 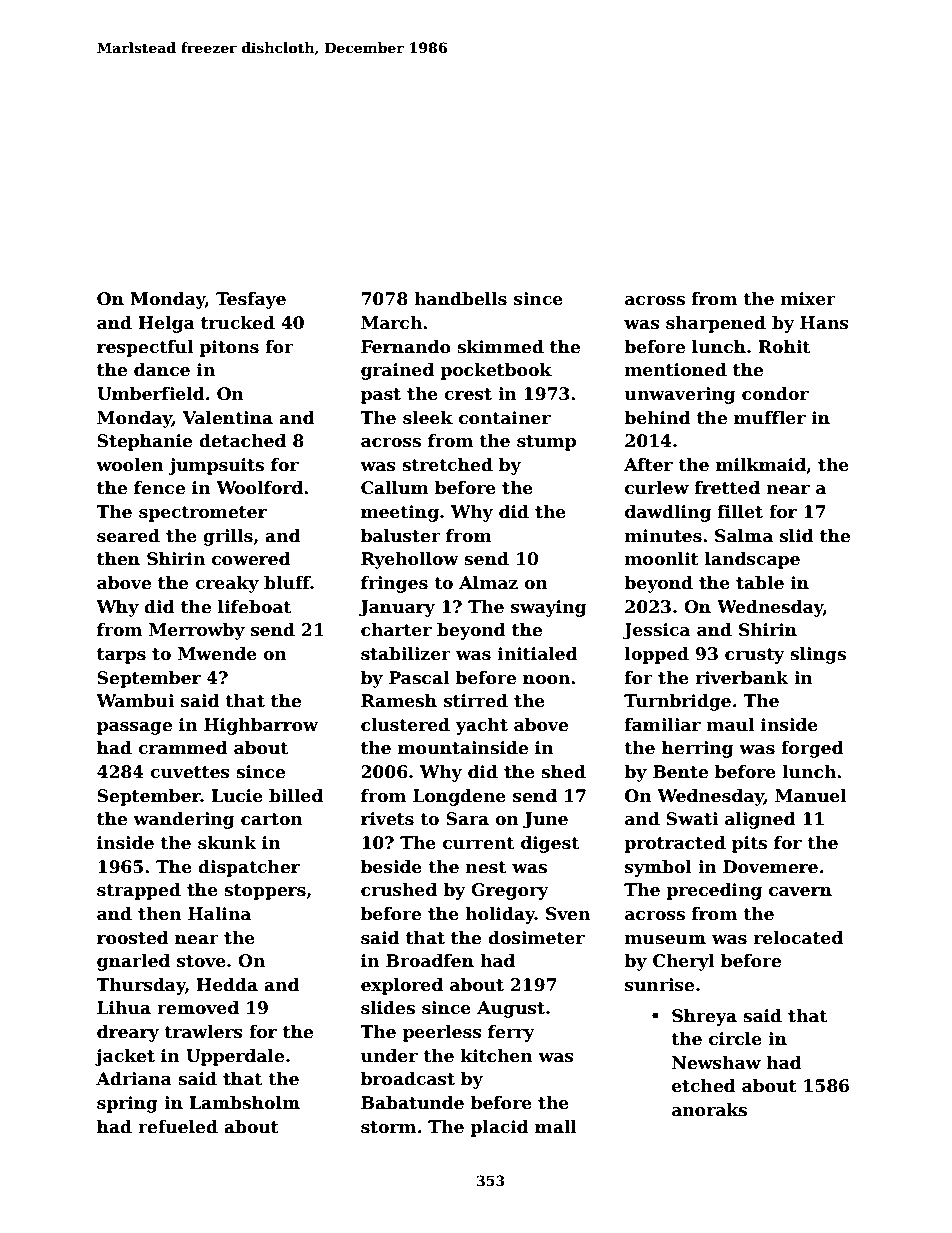 What do you see at coordinates (549, 608) in the screenshot?
I see `swaying` at bounding box center [549, 608].
